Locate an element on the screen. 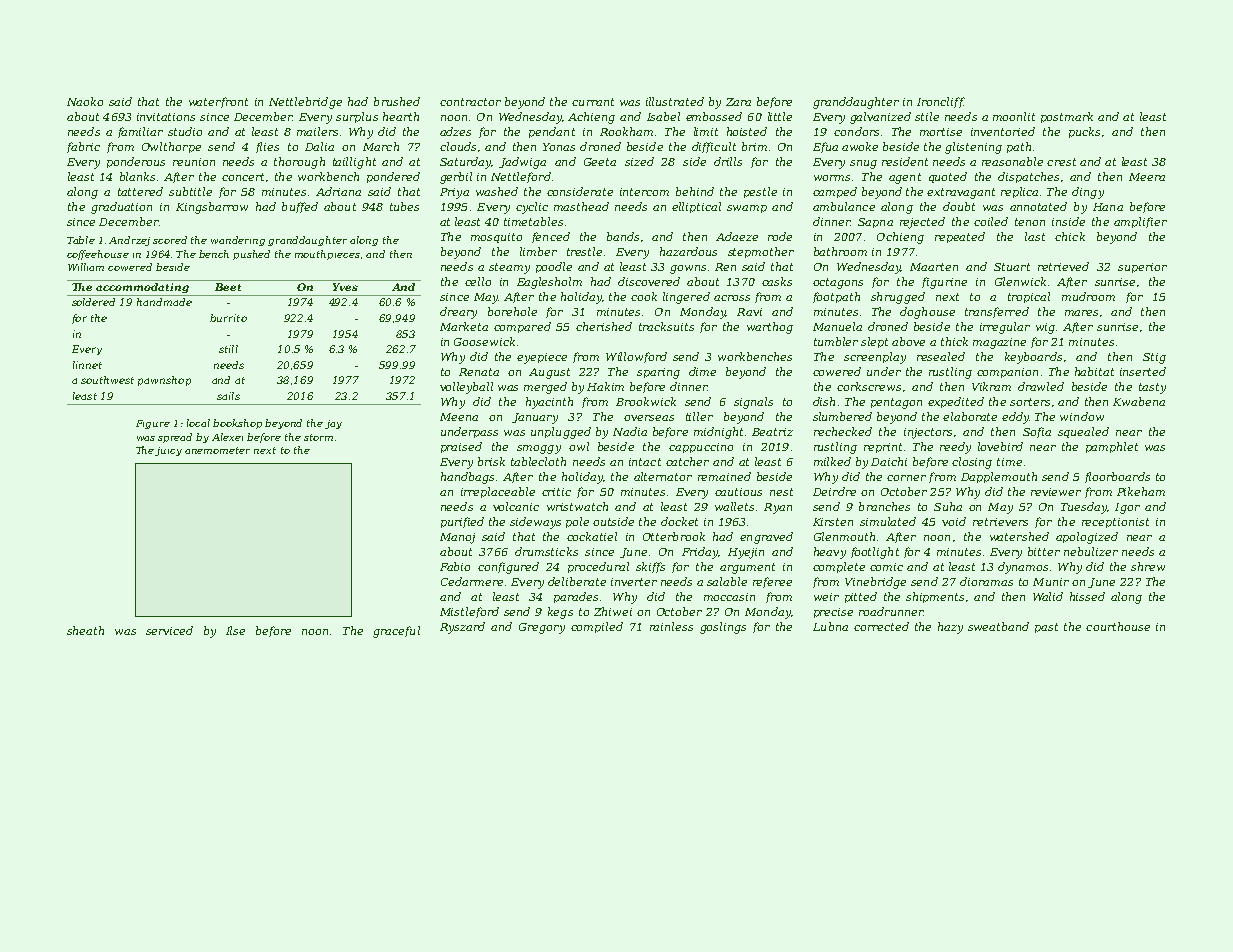  cherished is located at coordinates (604, 326).
